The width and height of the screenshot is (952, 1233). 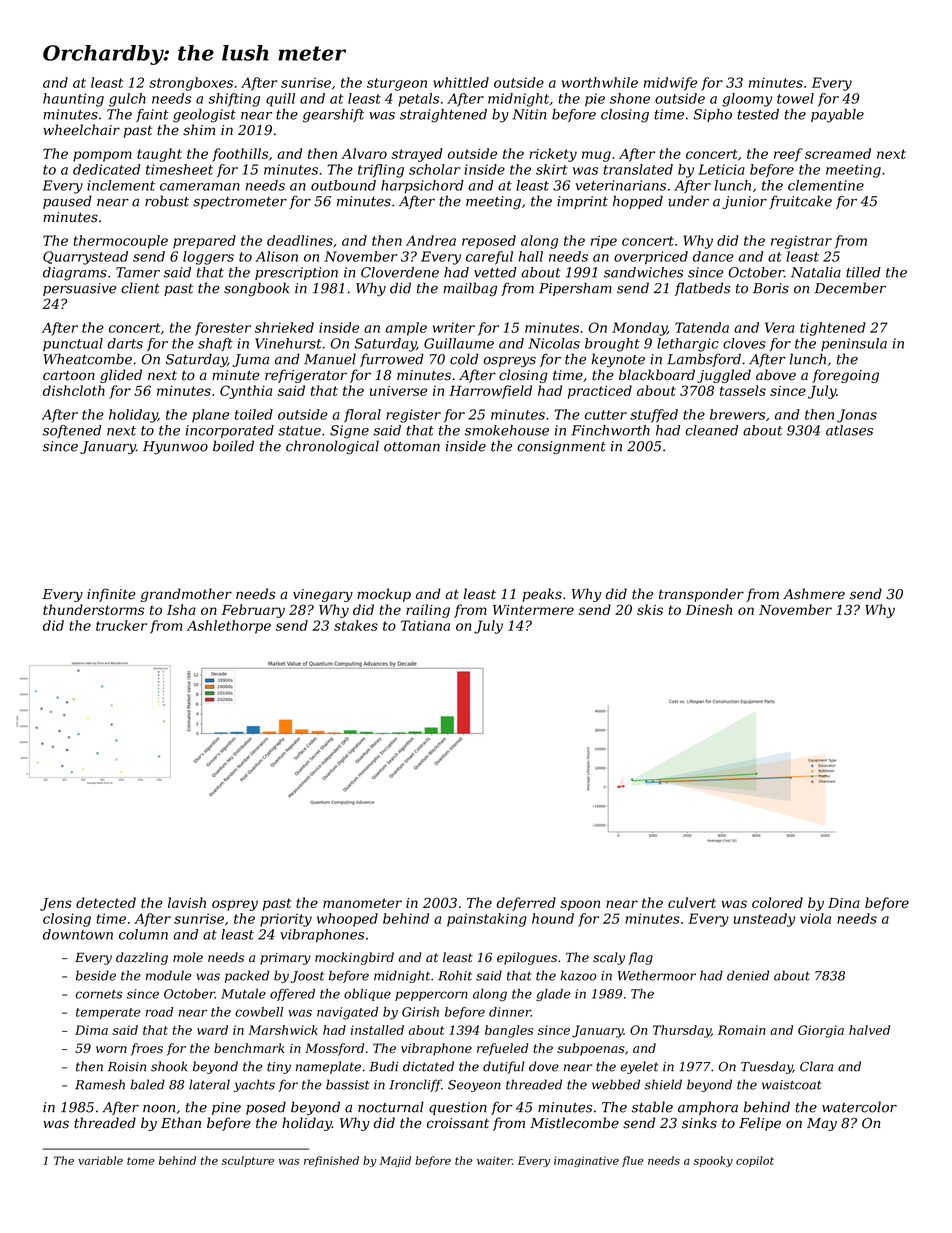 What do you see at coordinates (397, 84) in the screenshot?
I see `sturgeon` at bounding box center [397, 84].
